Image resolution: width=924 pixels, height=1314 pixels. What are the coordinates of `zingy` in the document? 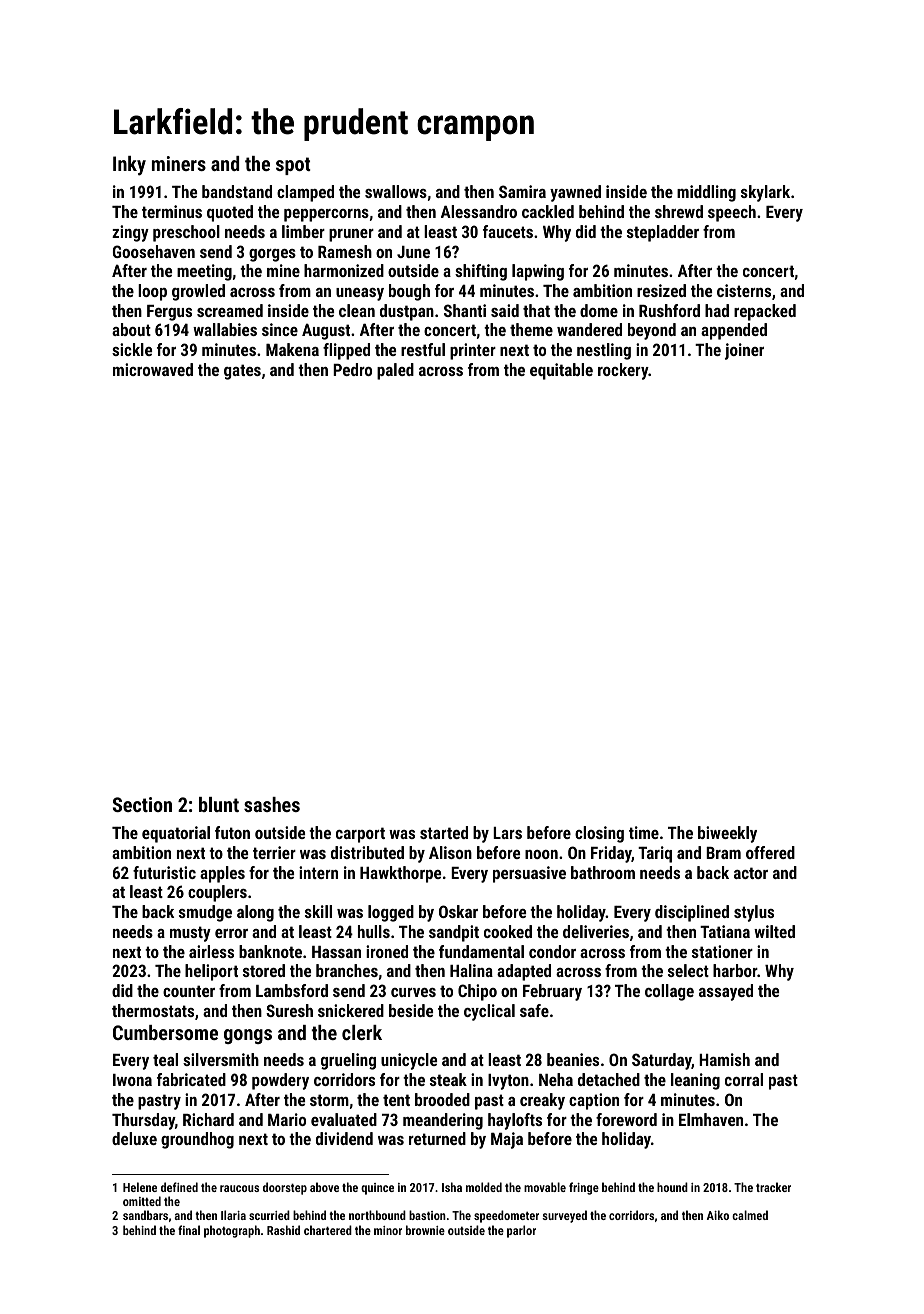 It's located at (130, 233).
